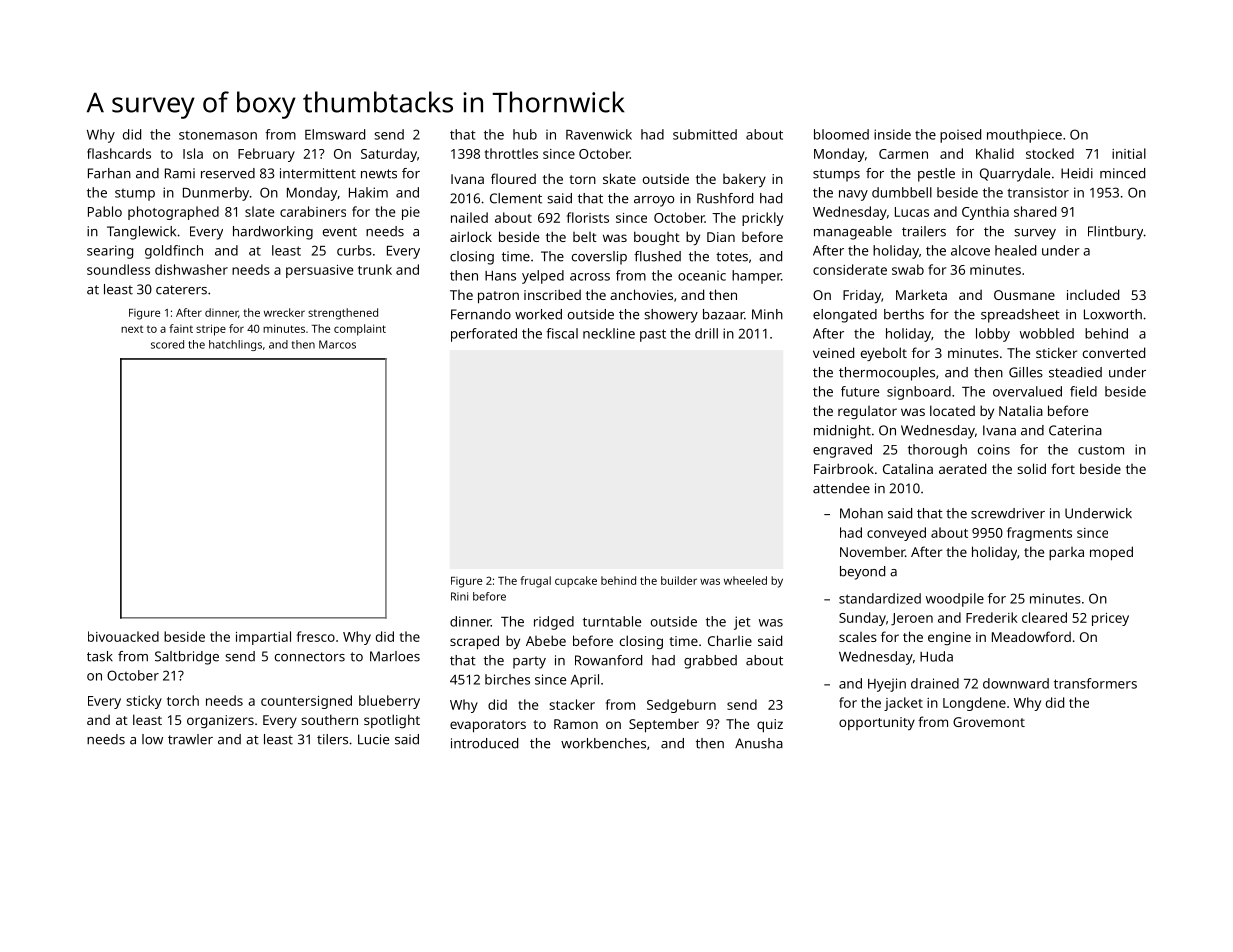 The height and width of the screenshot is (952, 1233). What do you see at coordinates (730, 640) in the screenshot?
I see `Charlie` at bounding box center [730, 640].
